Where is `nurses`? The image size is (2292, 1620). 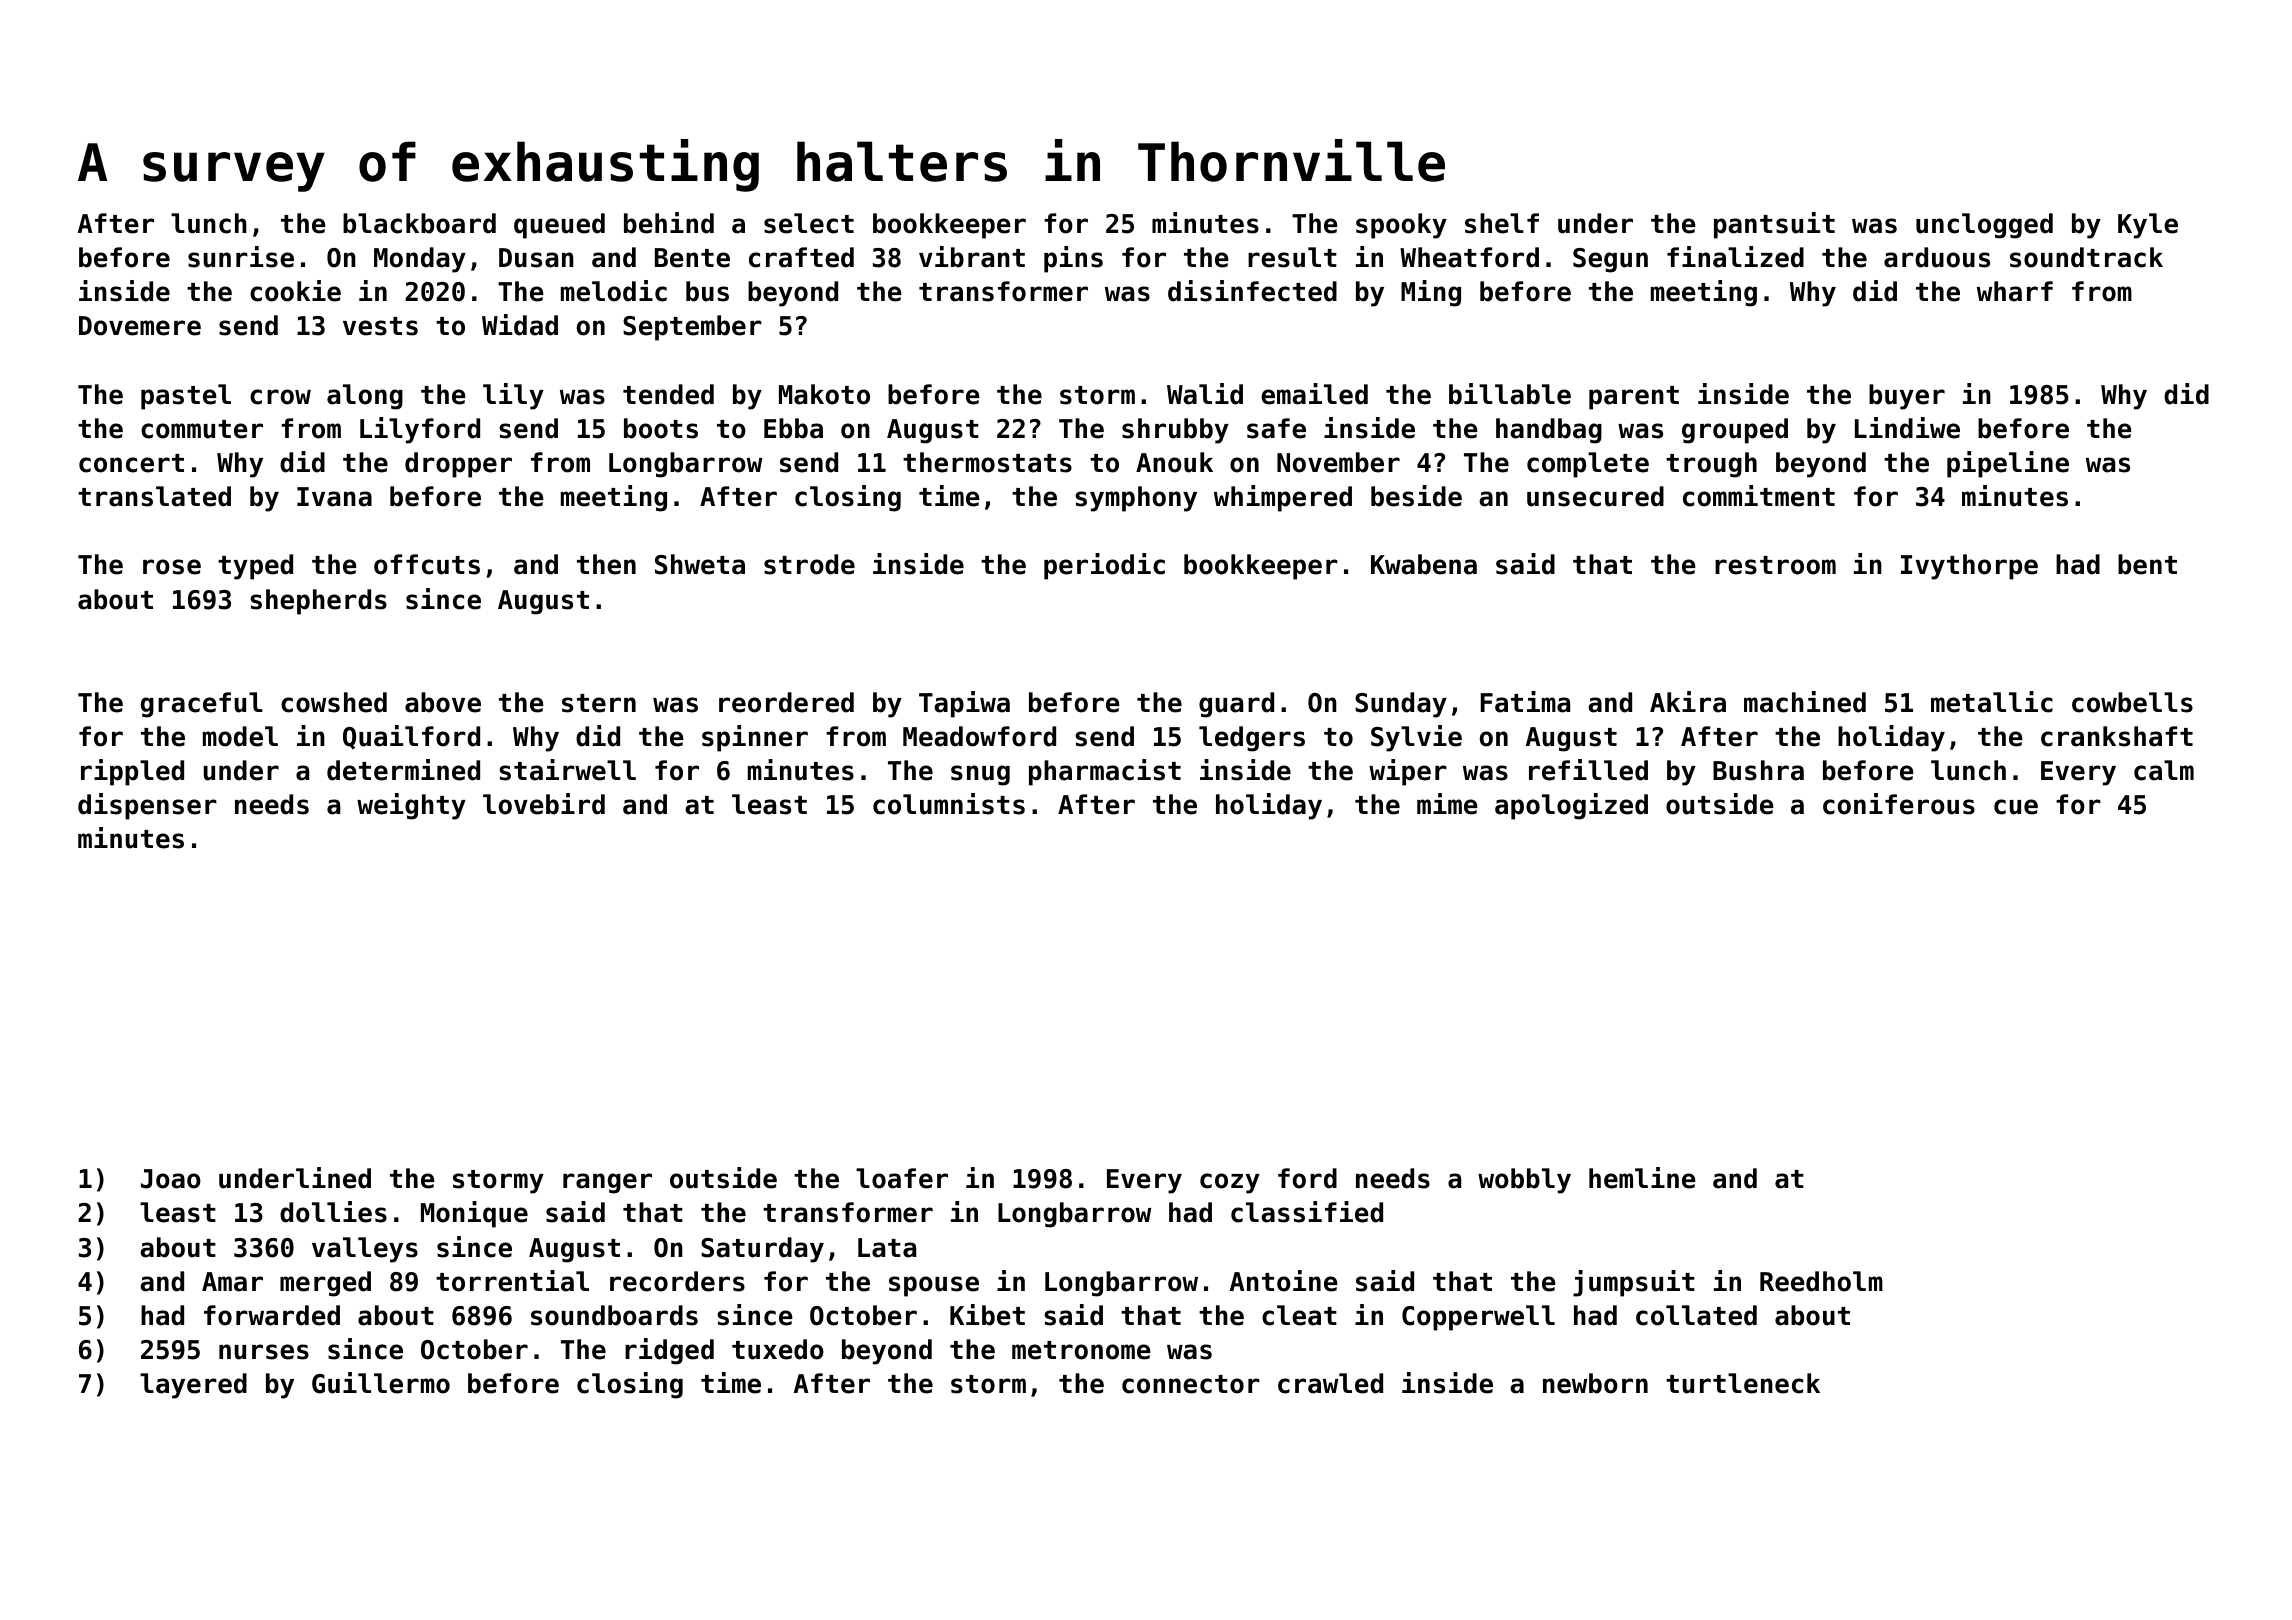 nurses is located at coordinates (264, 1352).
